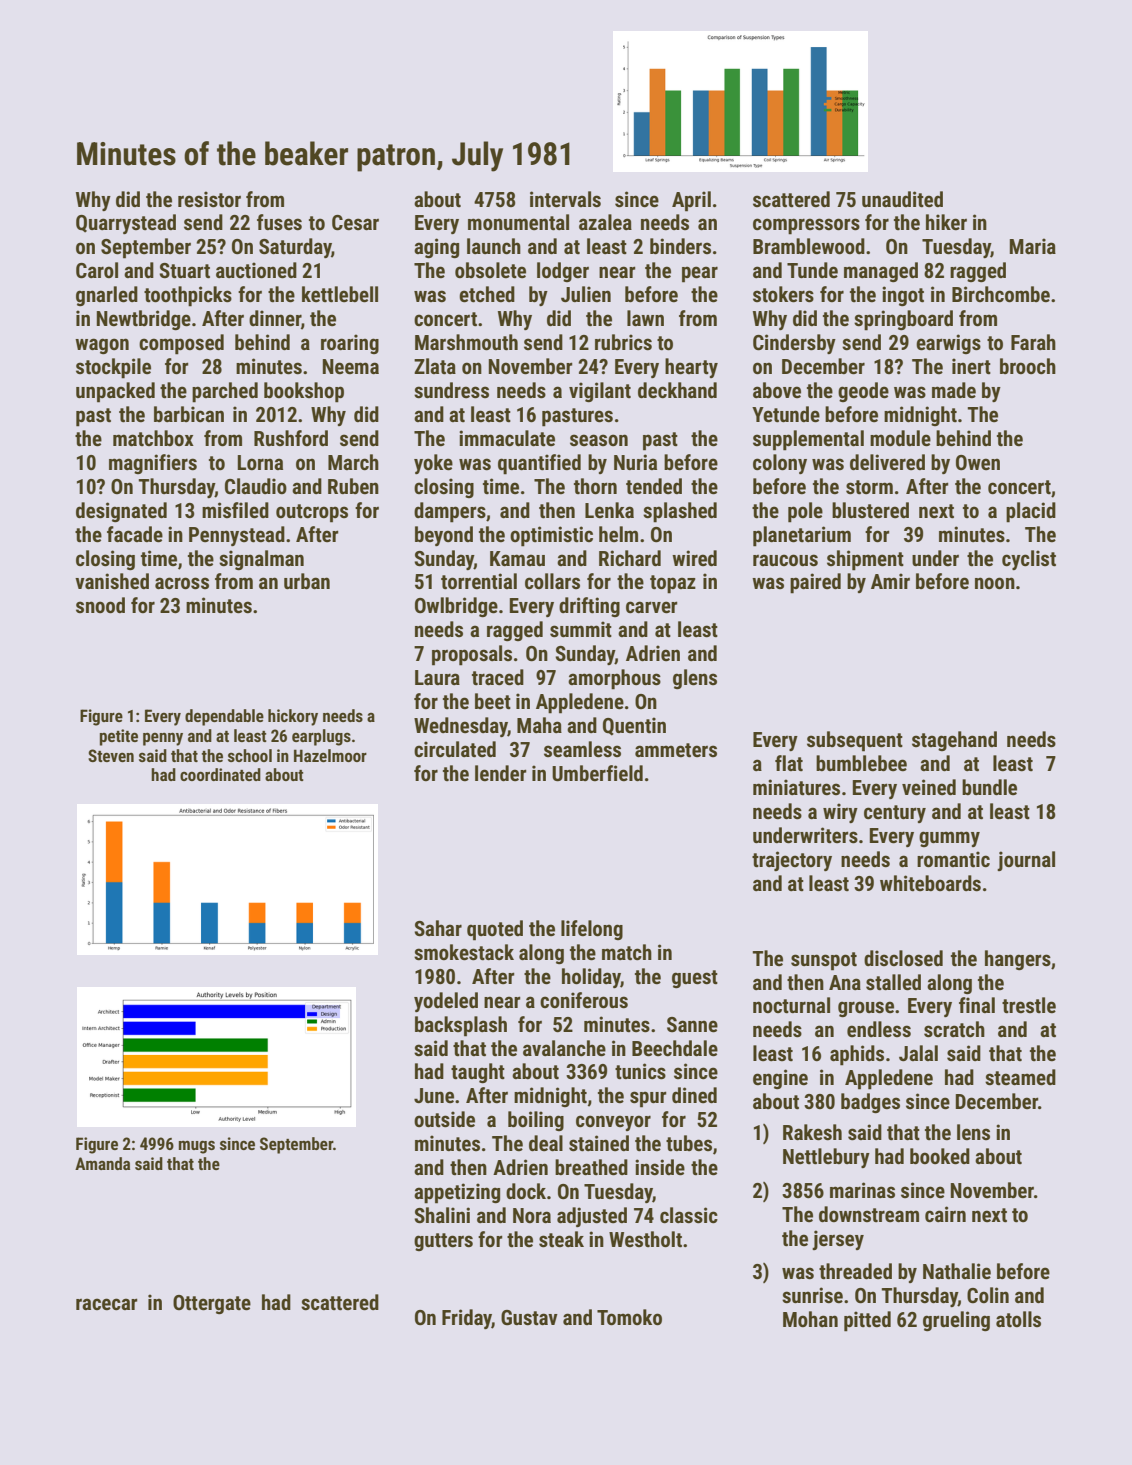  Describe the element at coordinates (857, 1055) in the image. I see `aphids` at that location.
